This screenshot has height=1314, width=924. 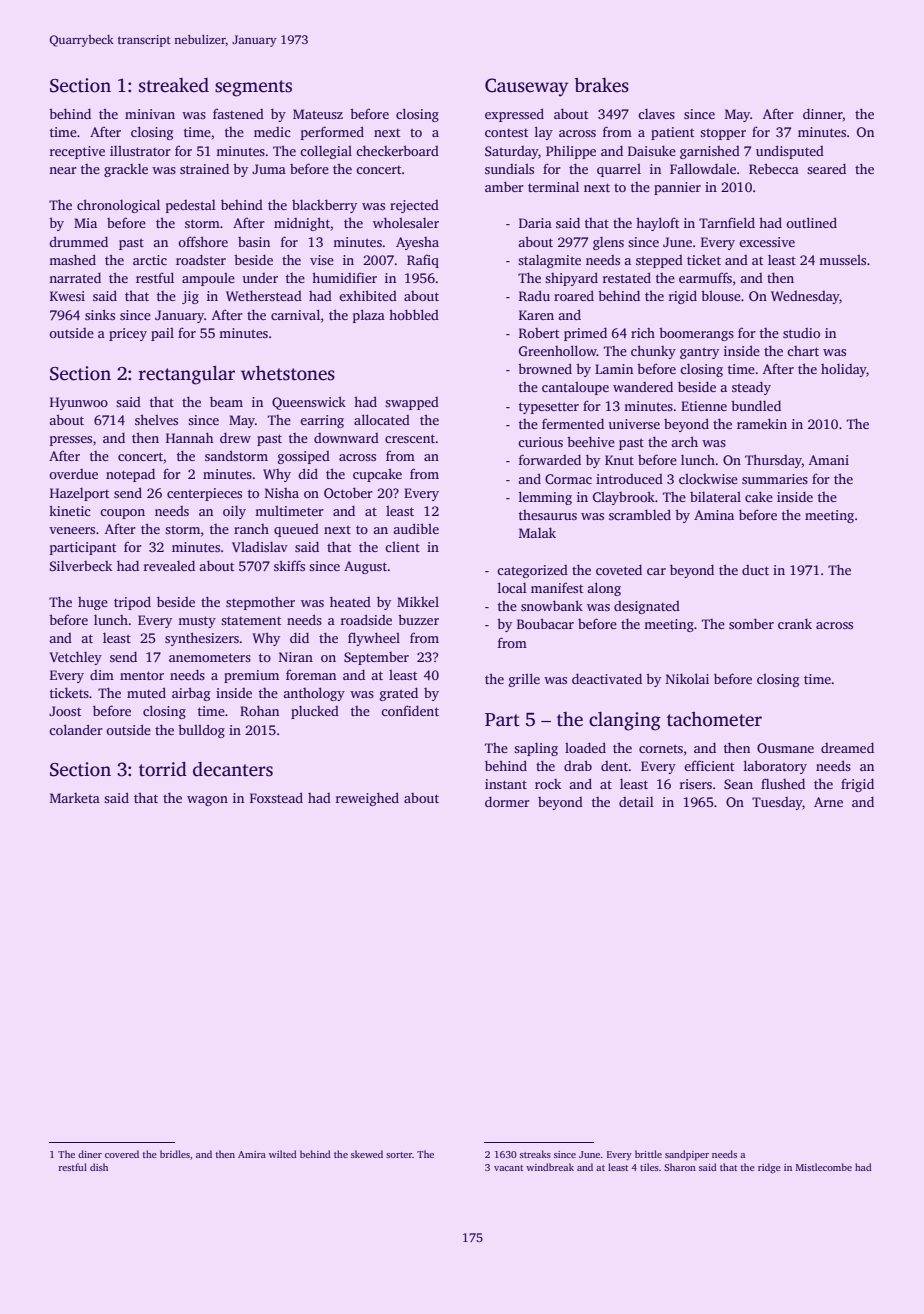 I want to click on wagon, so click(x=207, y=801).
